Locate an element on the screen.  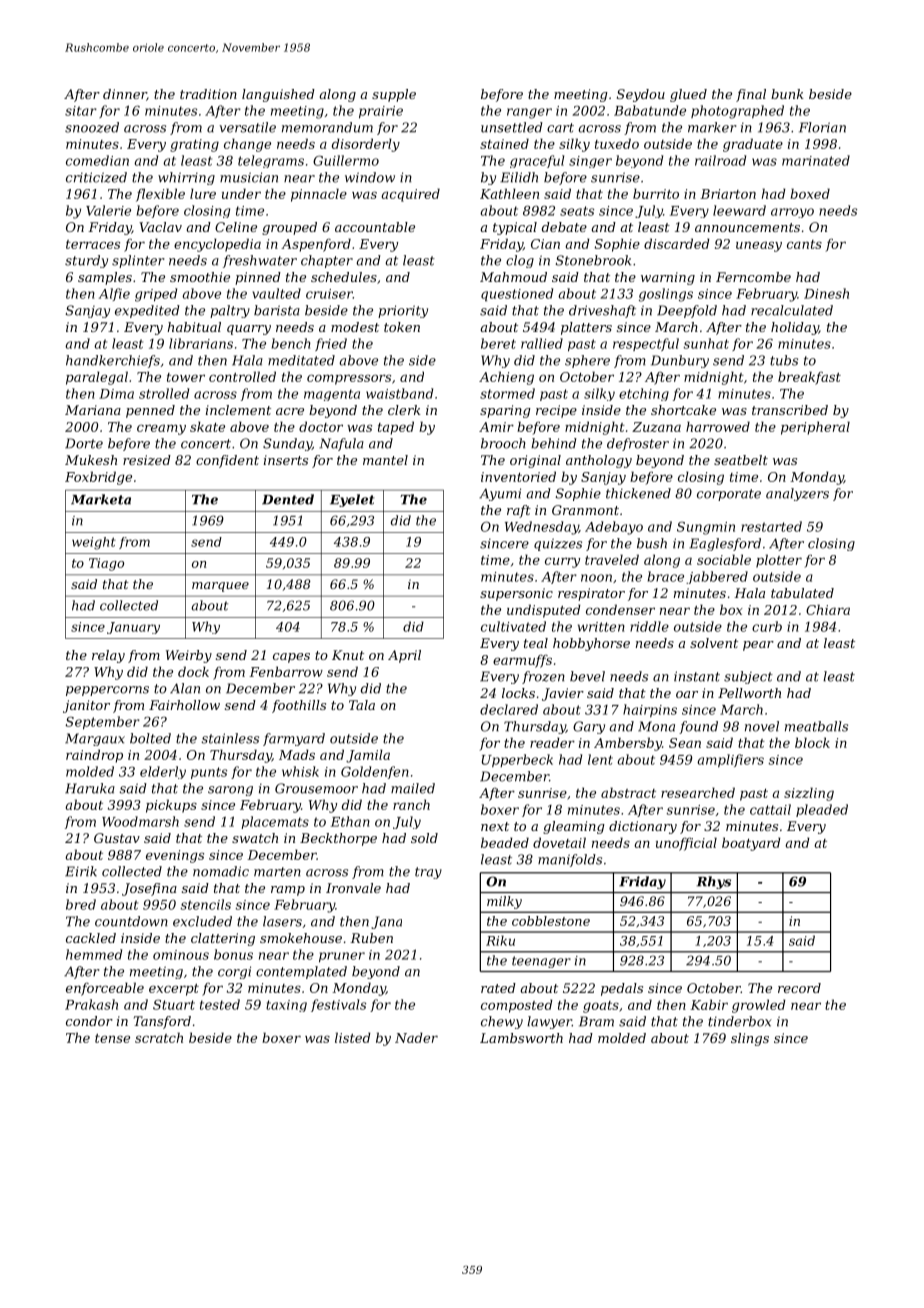
Dunbury is located at coordinates (680, 361).
